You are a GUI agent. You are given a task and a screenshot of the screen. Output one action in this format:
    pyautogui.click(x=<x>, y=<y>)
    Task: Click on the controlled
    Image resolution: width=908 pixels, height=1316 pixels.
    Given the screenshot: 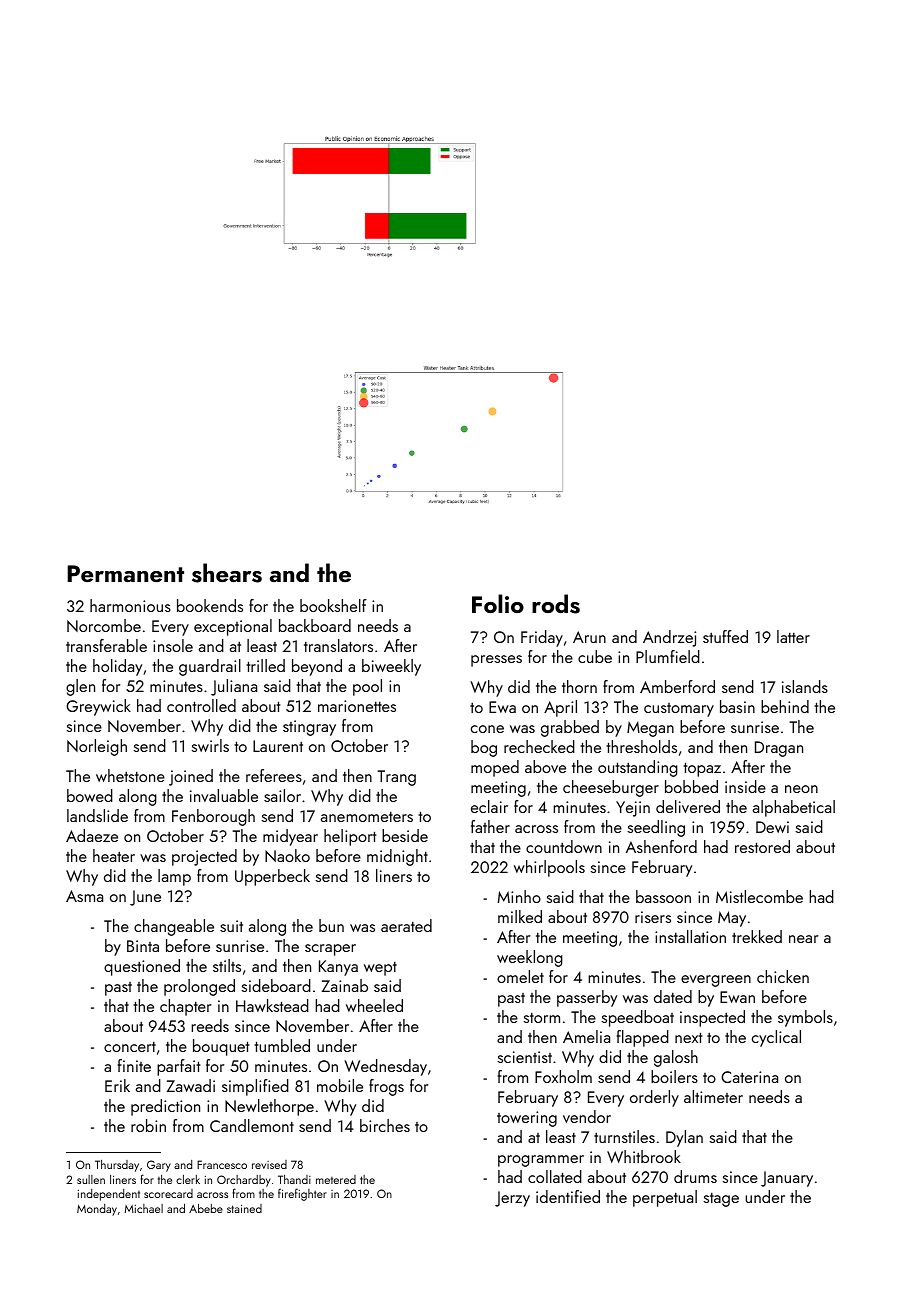 What is the action you would take?
    pyautogui.click(x=201, y=705)
